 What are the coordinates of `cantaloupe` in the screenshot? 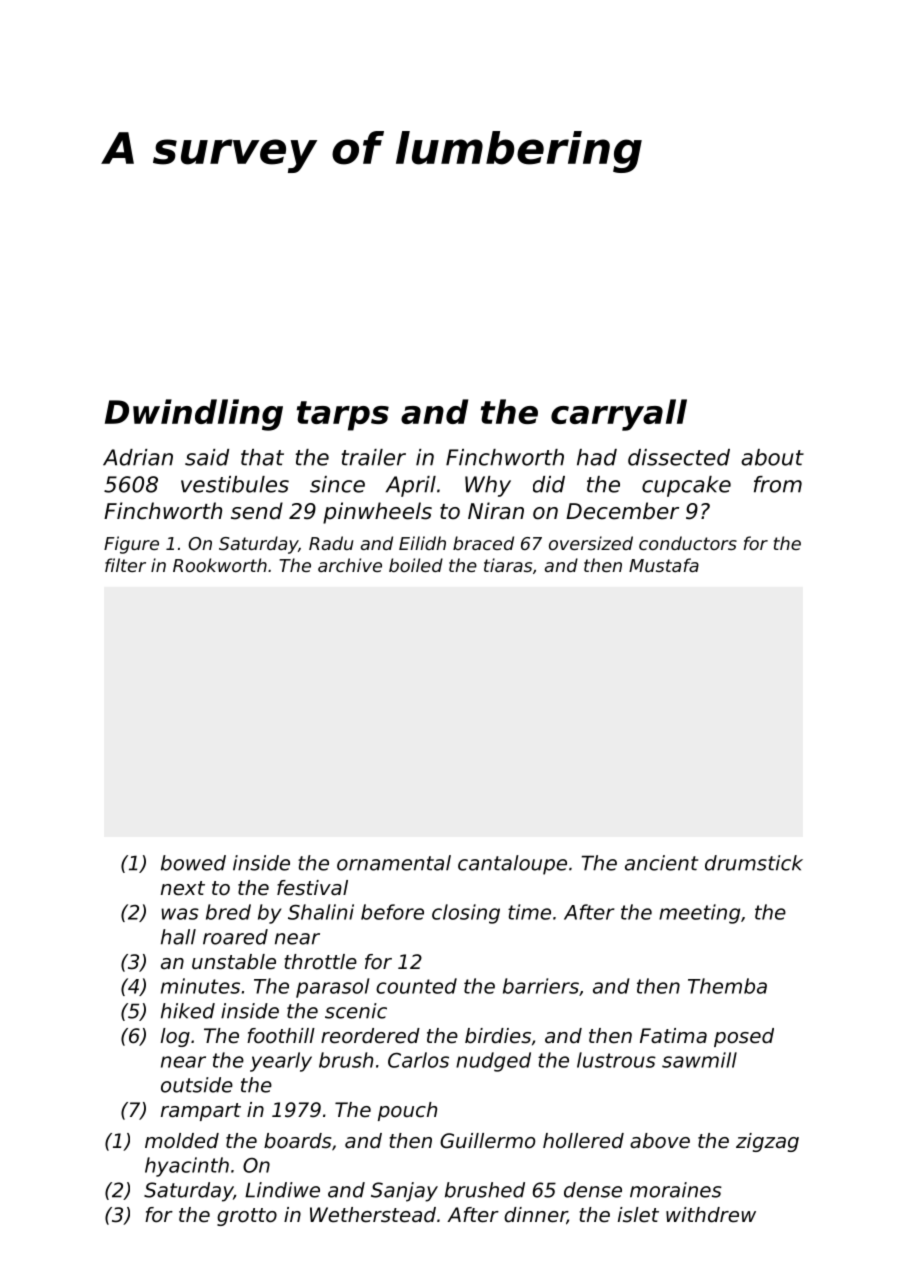 It's located at (512, 865).
